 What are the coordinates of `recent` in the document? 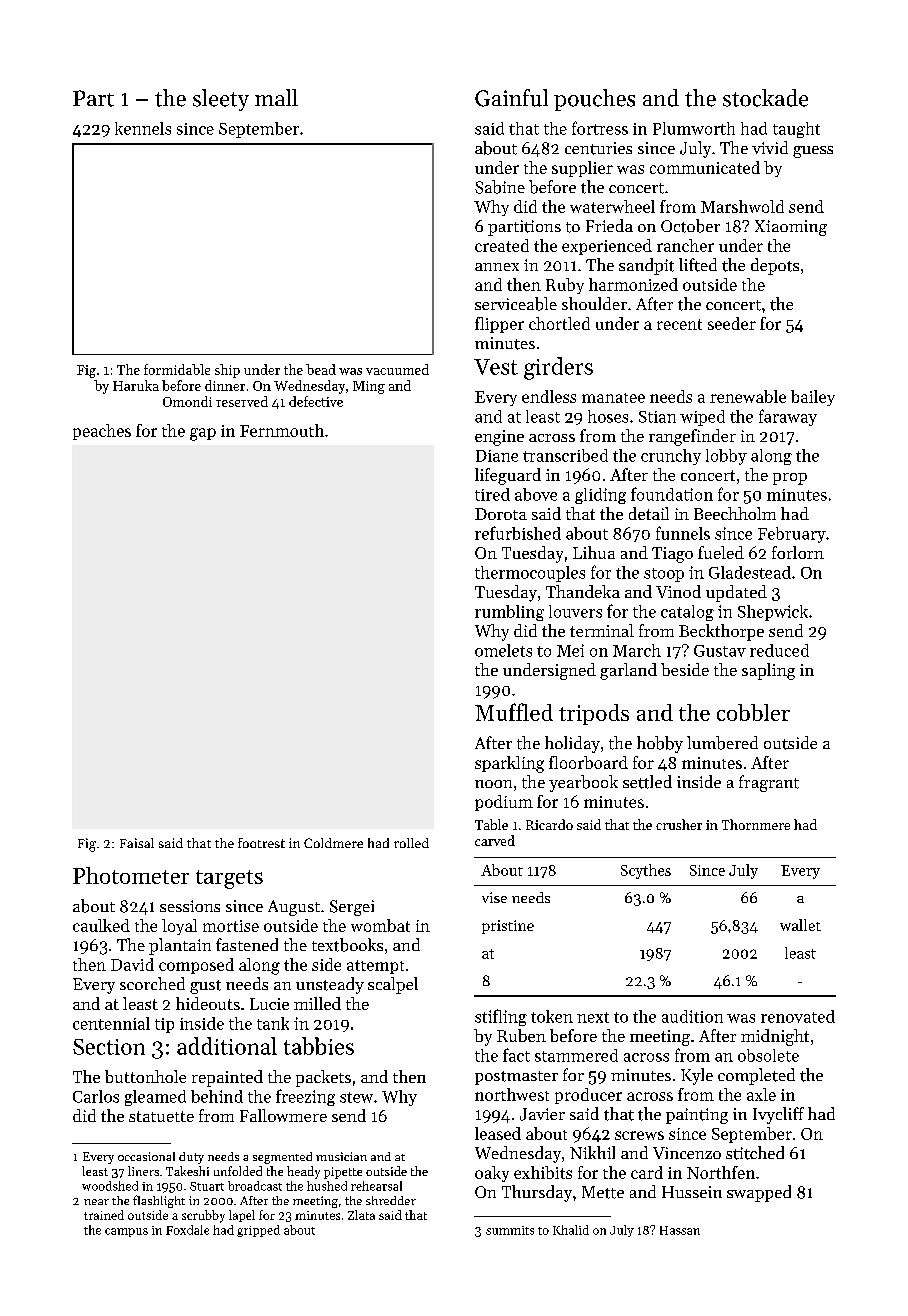 It's located at (679, 324).
